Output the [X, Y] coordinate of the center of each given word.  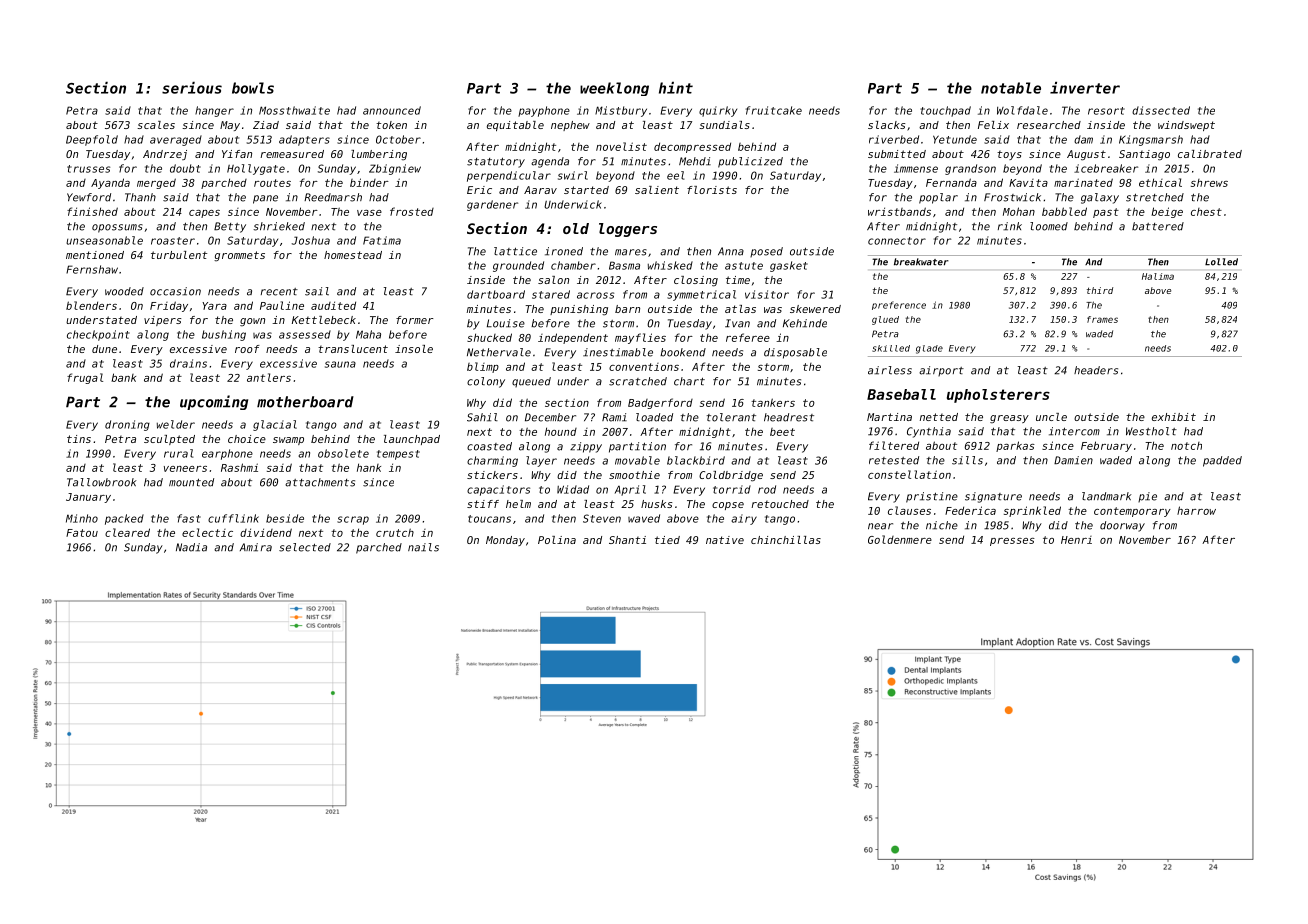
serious [192, 88]
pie [1147, 497]
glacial [275, 425]
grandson [970, 169]
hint [676, 88]
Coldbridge [731, 476]
